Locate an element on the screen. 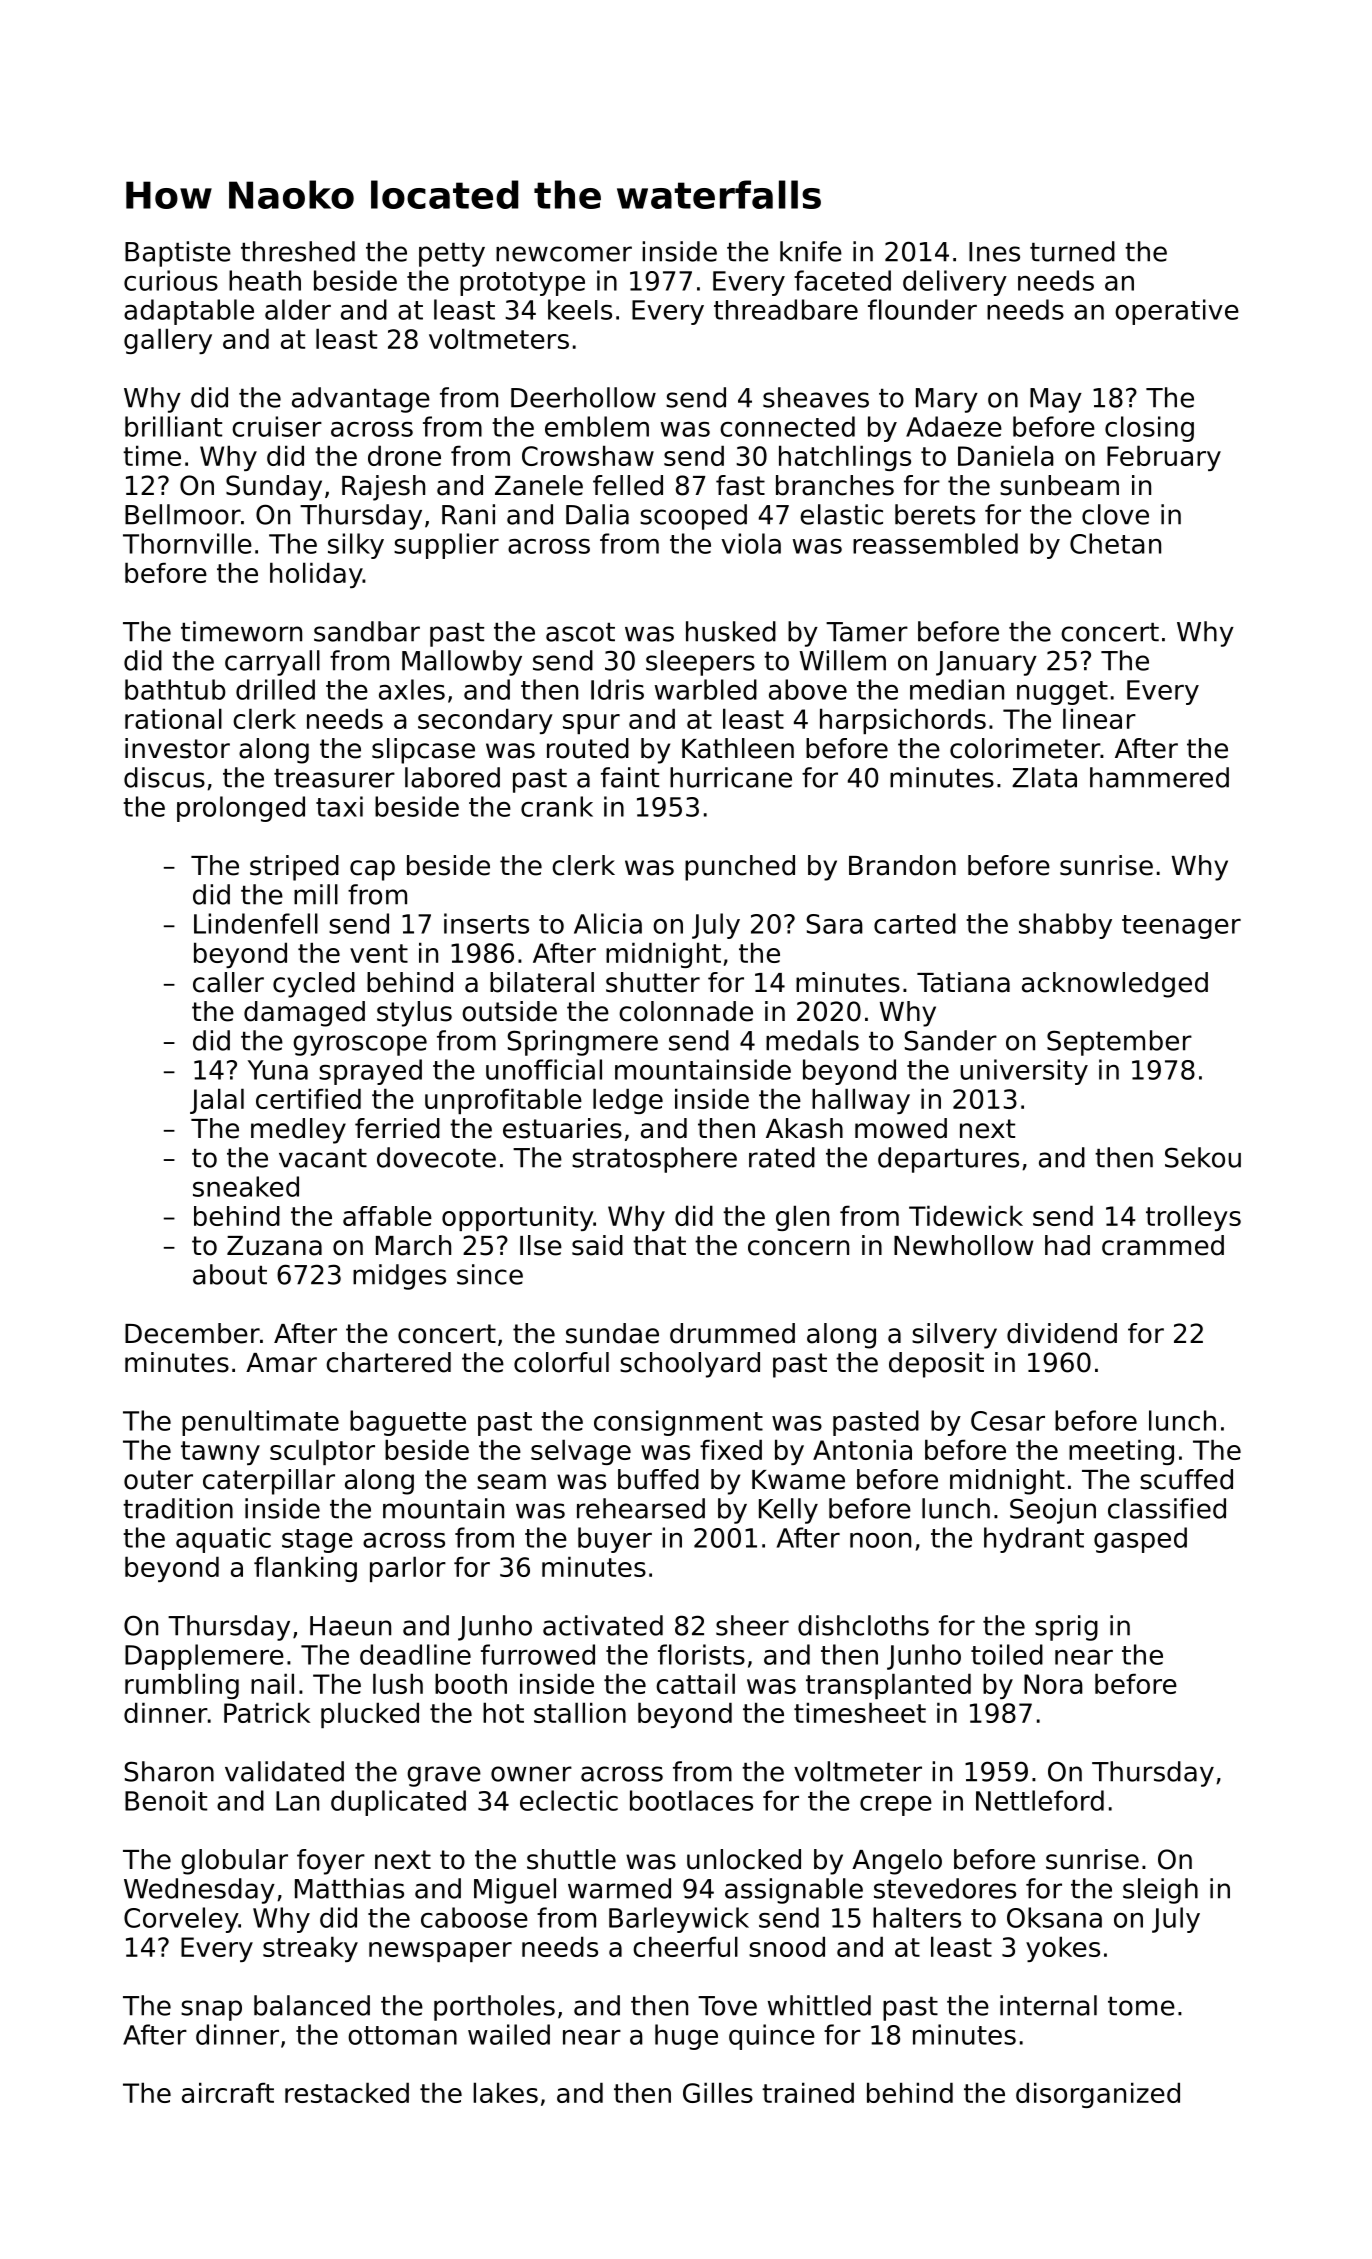  Corveley is located at coordinates (181, 1920).
